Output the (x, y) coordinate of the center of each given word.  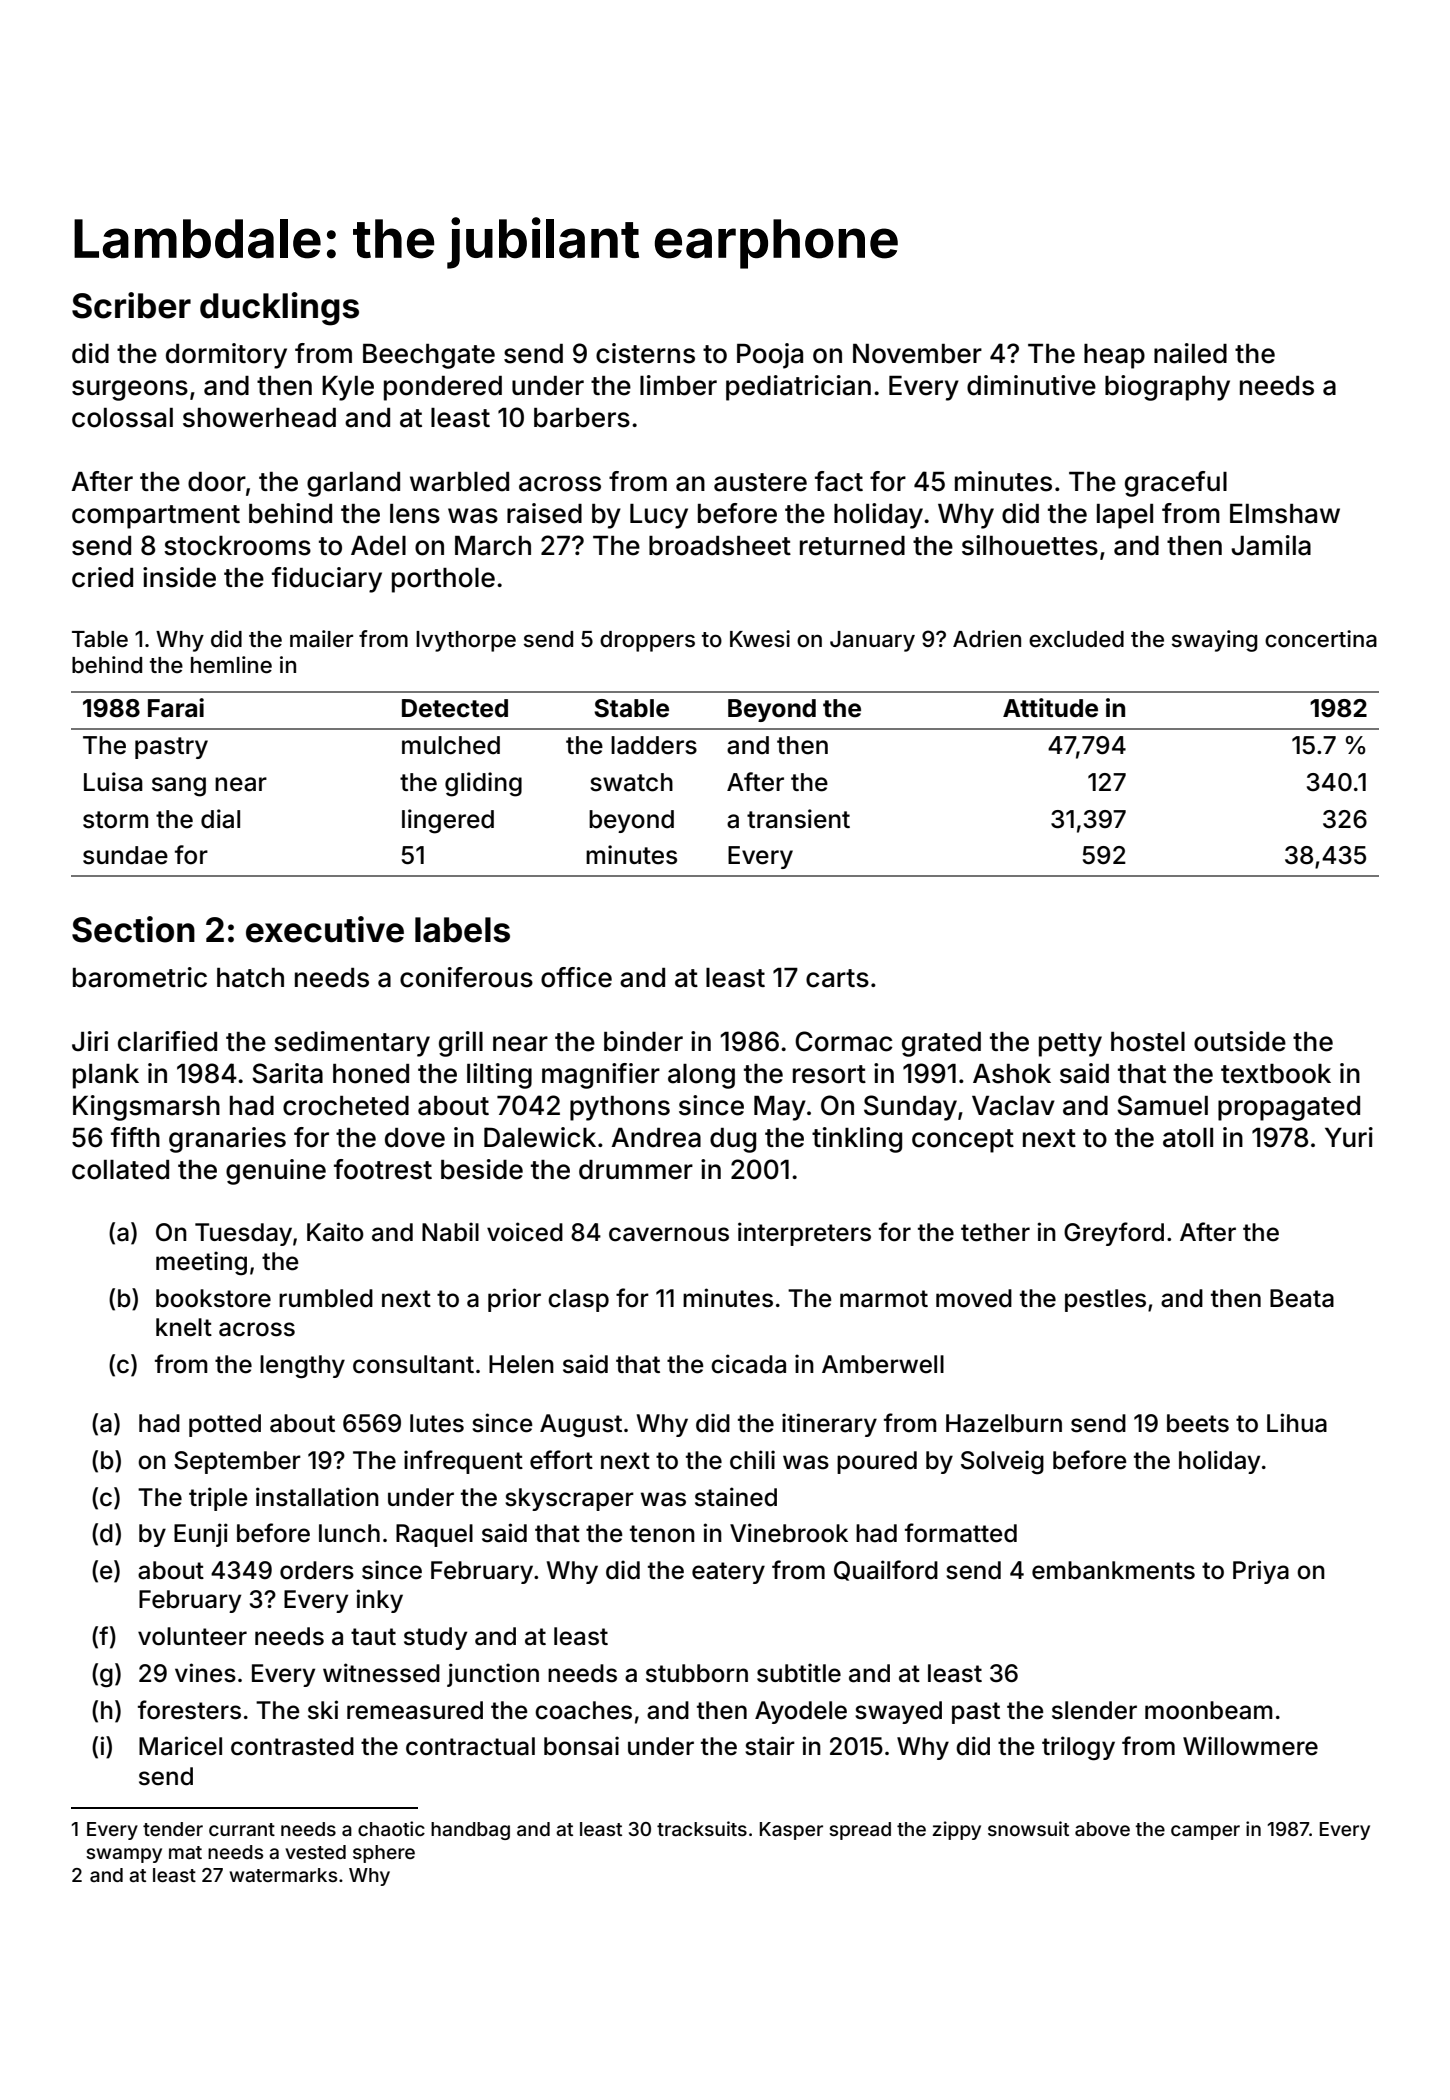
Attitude (1050, 708)
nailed (1190, 353)
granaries (227, 1140)
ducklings (279, 309)
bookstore (213, 1298)
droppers (647, 641)
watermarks (283, 1875)
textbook (1276, 1074)
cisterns (645, 353)
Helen (521, 1364)
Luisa (113, 782)
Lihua (1297, 1423)
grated (941, 1044)
